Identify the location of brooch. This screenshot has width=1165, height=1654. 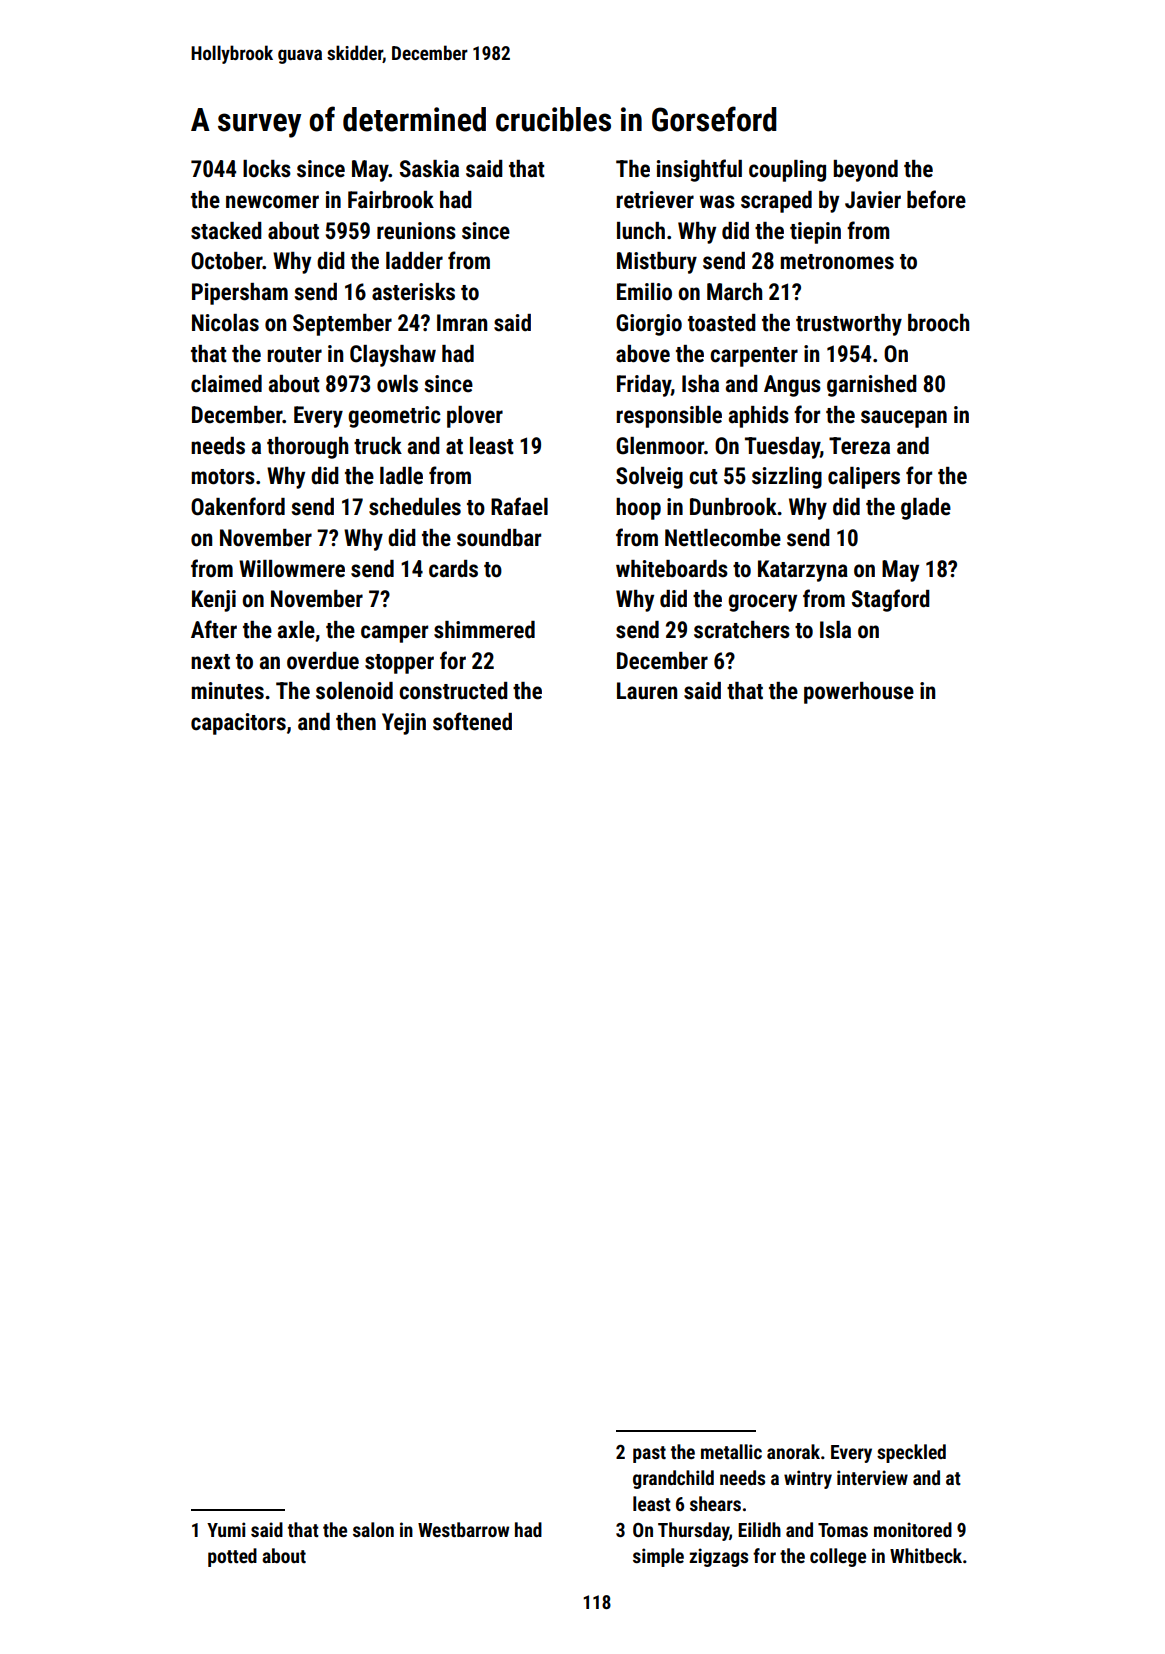
(938, 323).
